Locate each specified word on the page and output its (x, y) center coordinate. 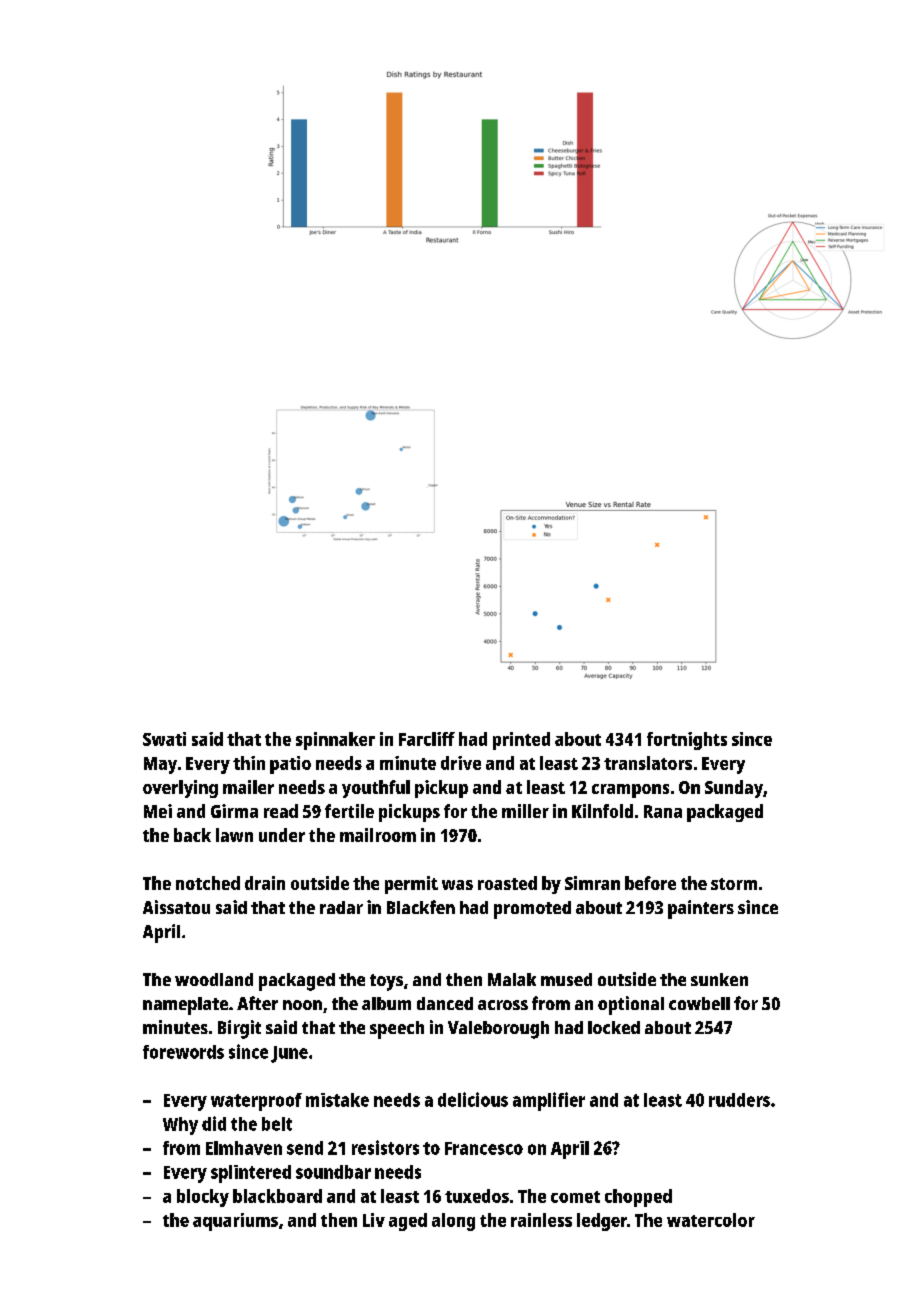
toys (386, 982)
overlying (180, 789)
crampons (630, 791)
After (257, 1003)
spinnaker (335, 741)
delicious (473, 1099)
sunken (719, 979)
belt (277, 1124)
